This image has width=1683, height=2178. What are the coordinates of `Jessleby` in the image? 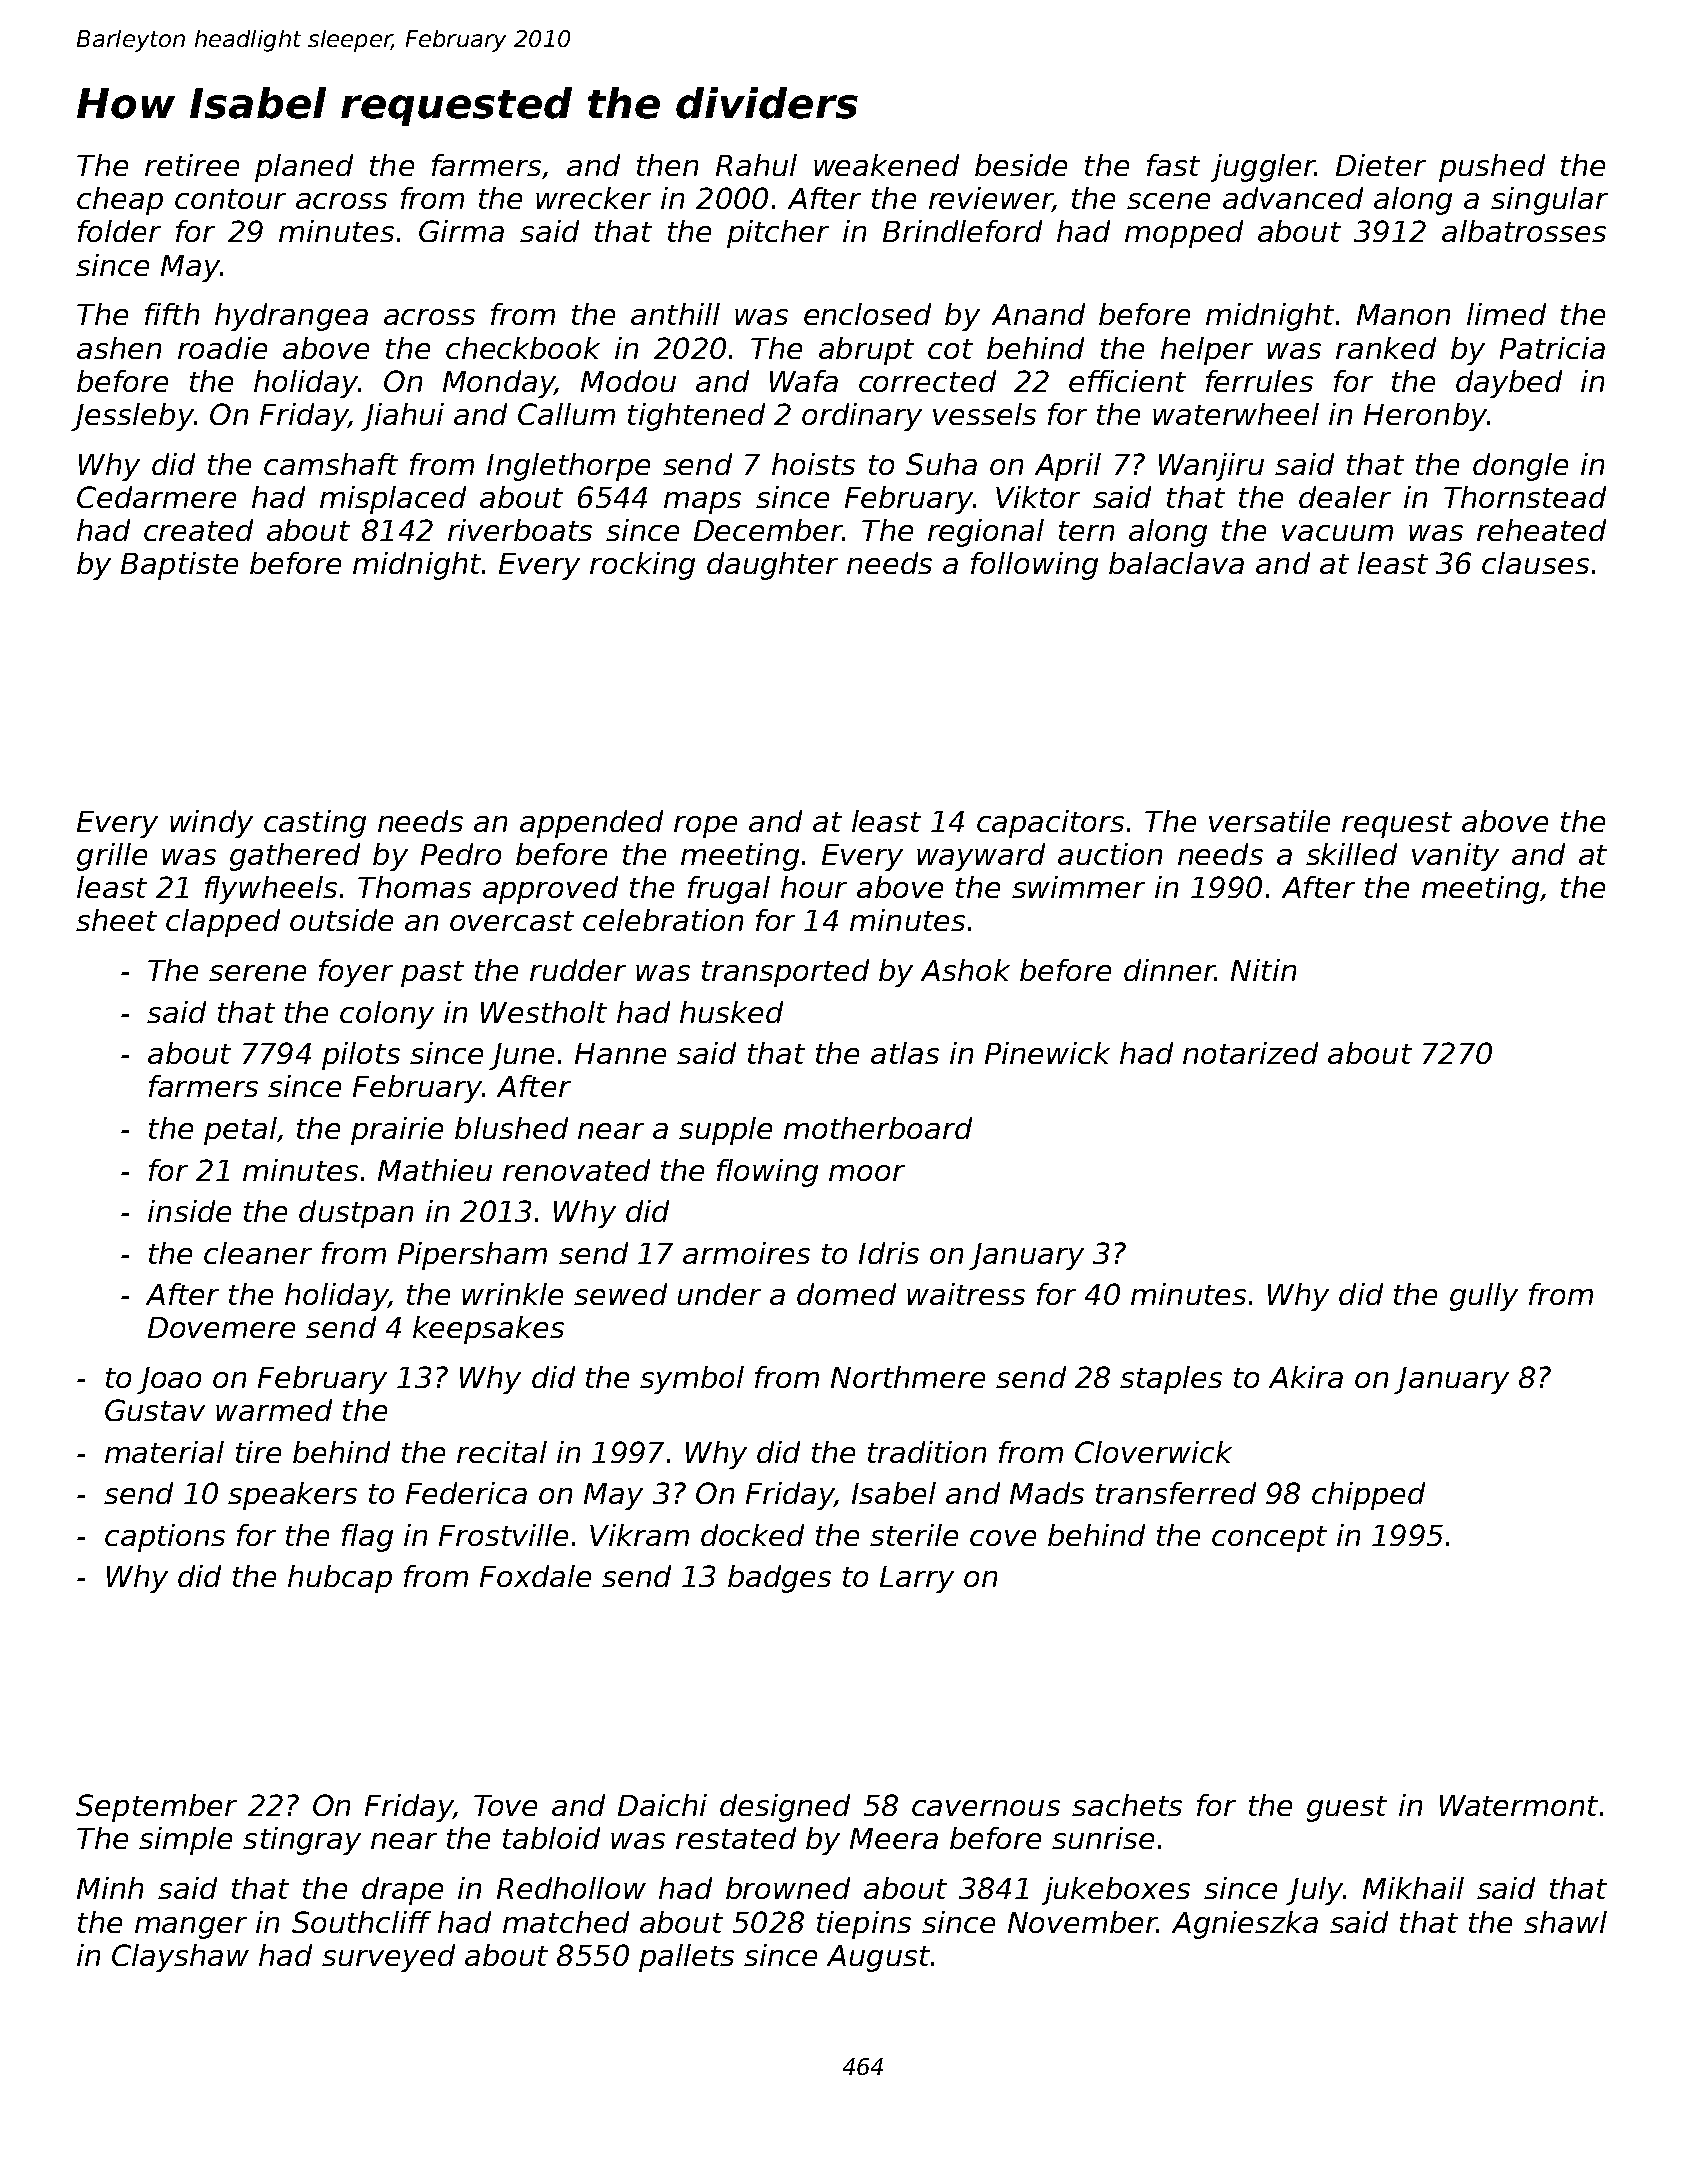 It's located at (132, 417).
